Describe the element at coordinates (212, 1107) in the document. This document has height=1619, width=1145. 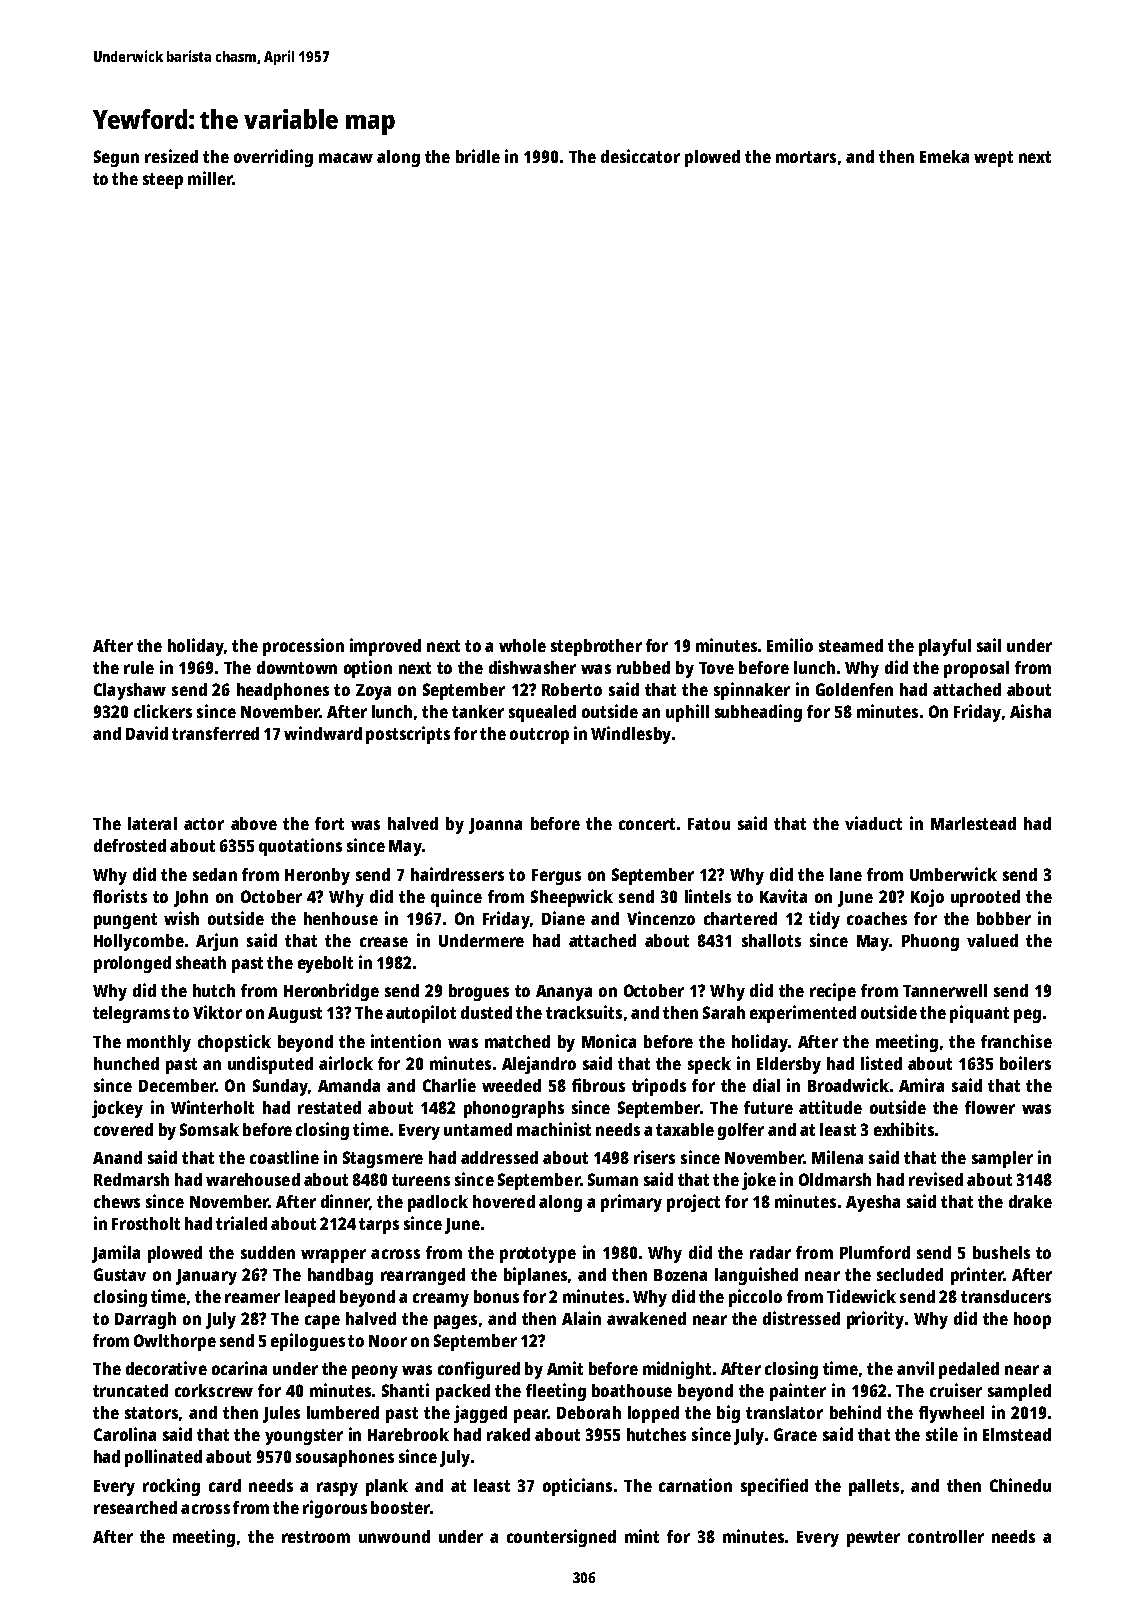
I see `Winterholt` at that location.
